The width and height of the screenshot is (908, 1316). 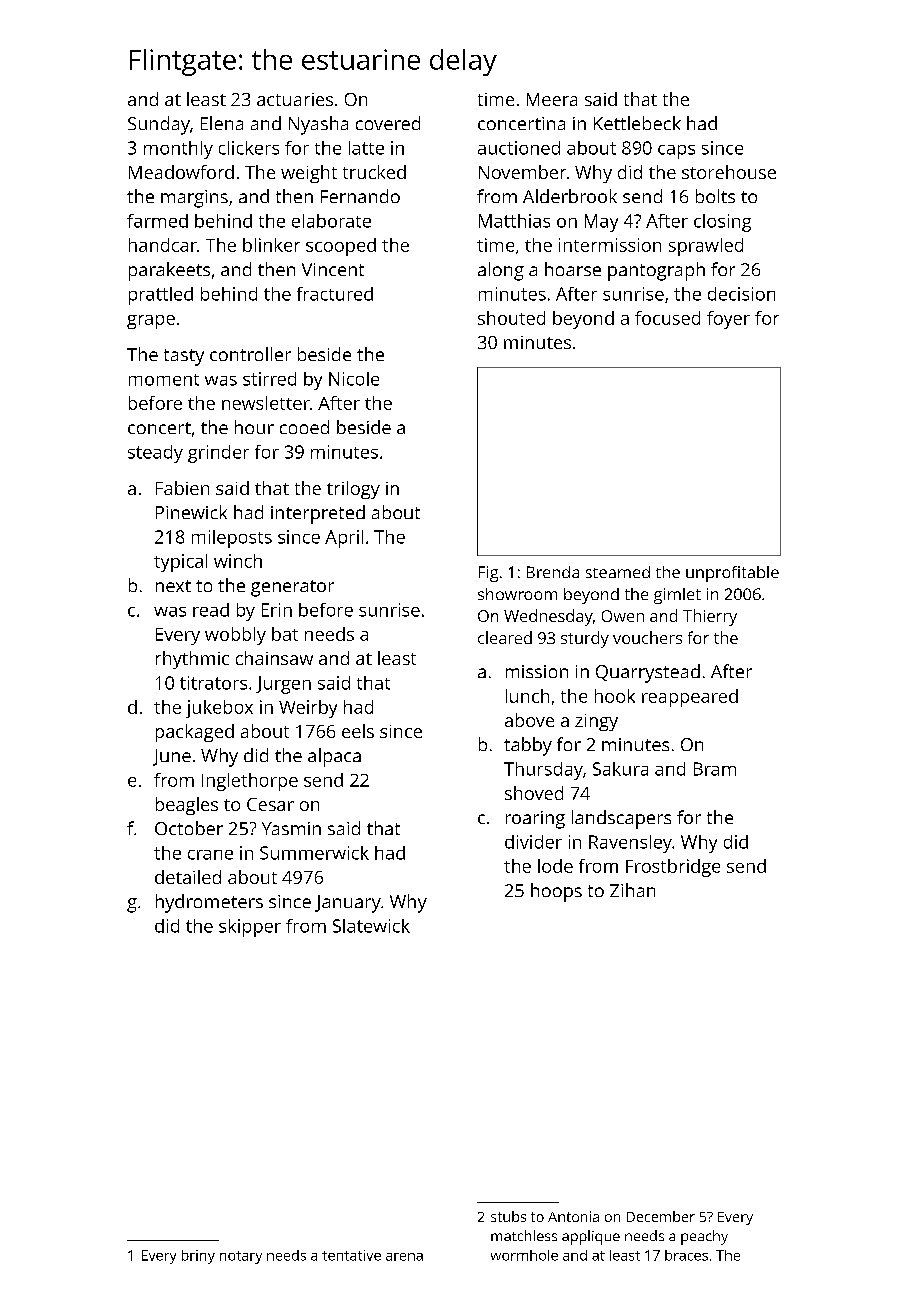 I want to click on Frostbridge, so click(x=673, y=868).
